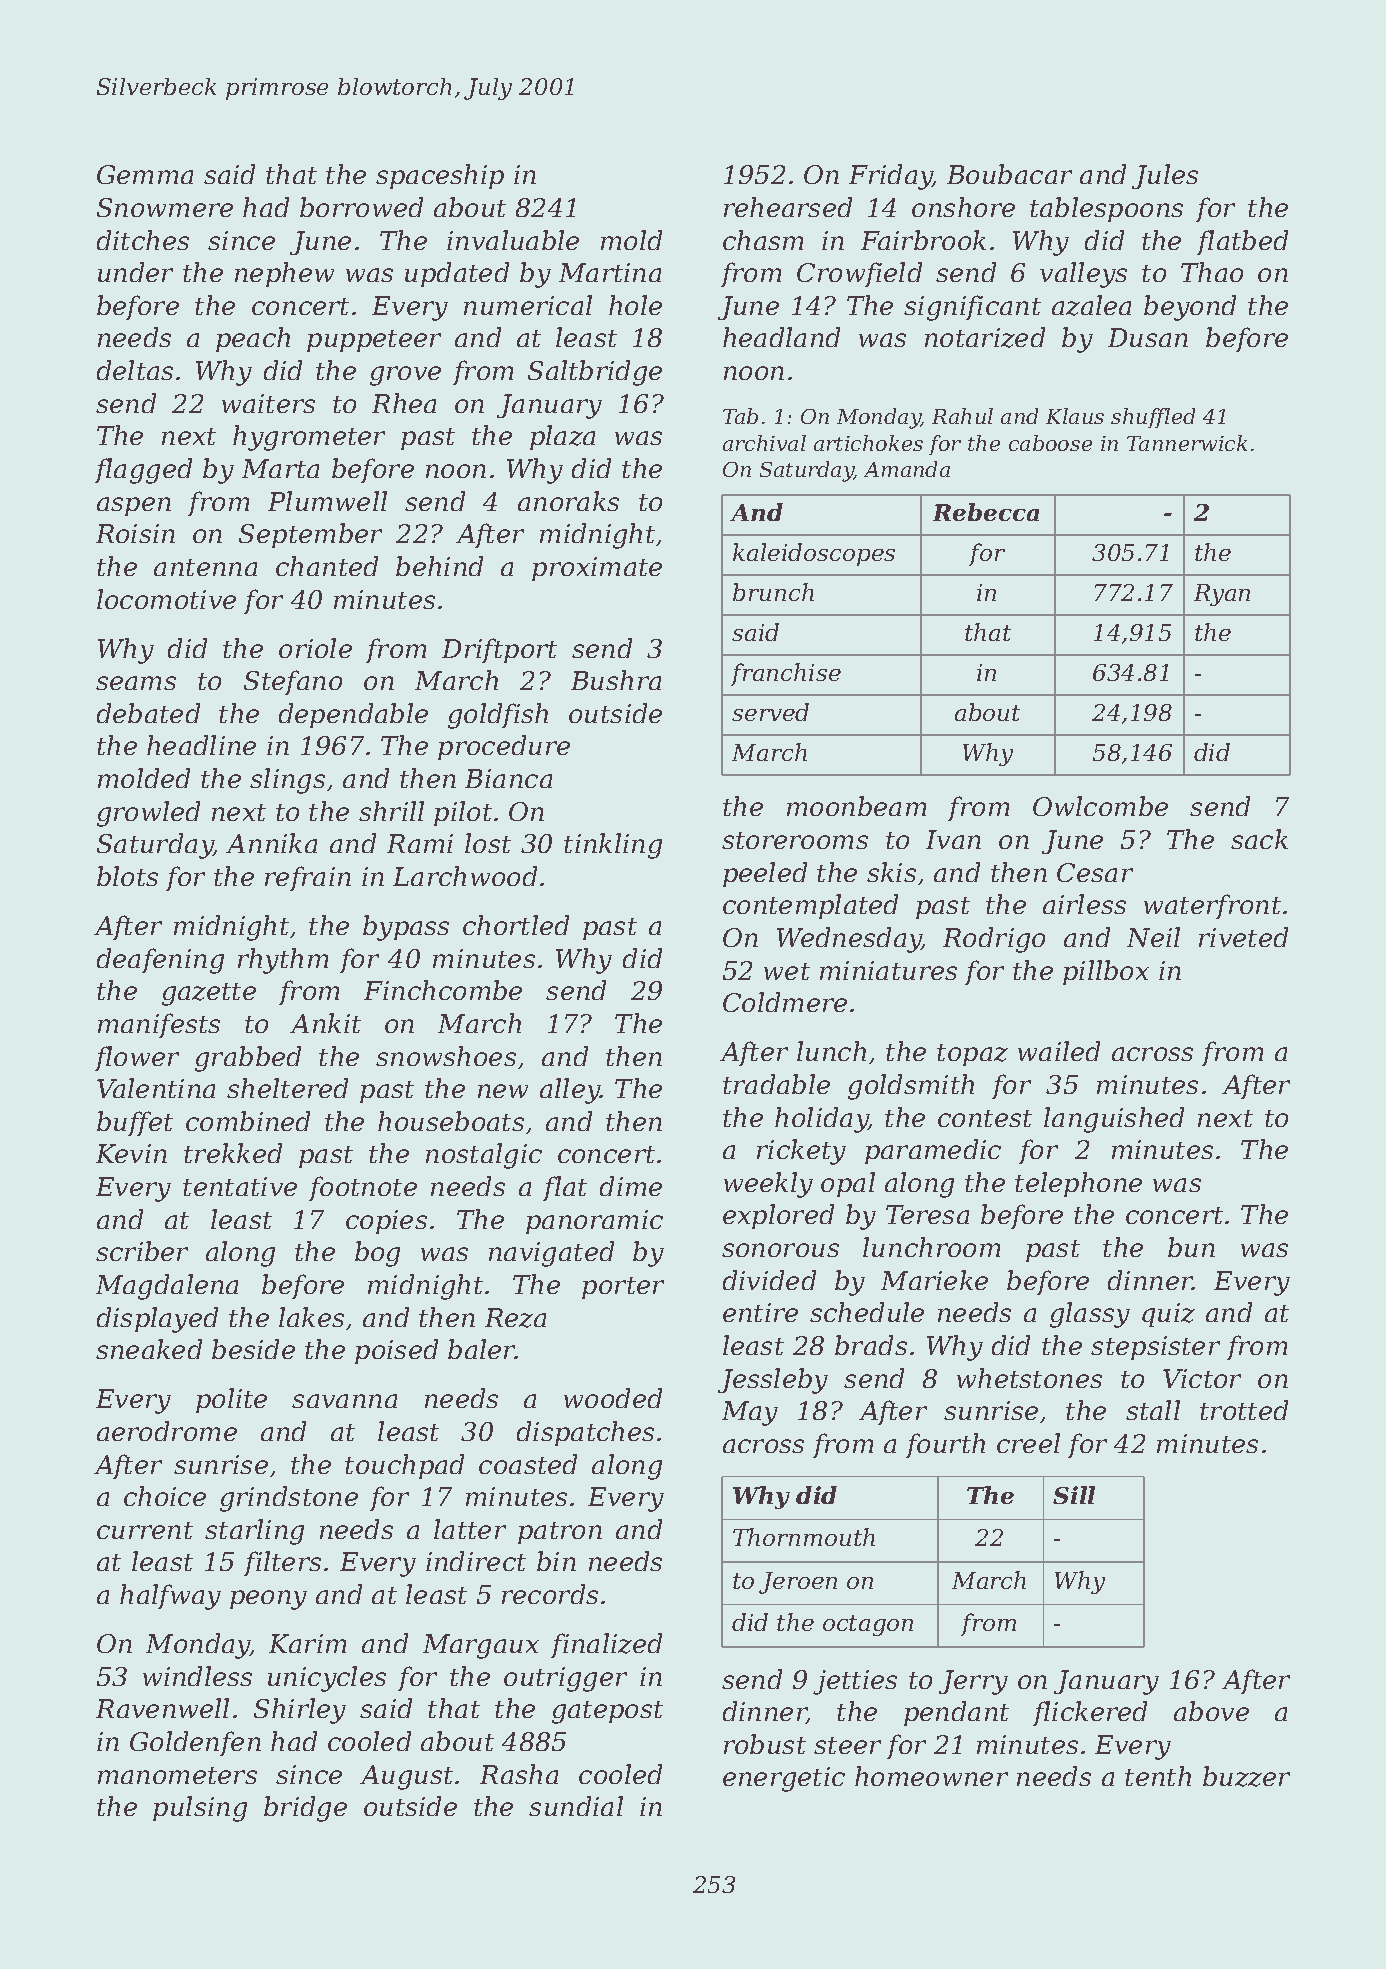 The width and height of the image is (1386, 1969). Describe the element at coordinates (891, 177) in the image. I see `Friday` at that location.
